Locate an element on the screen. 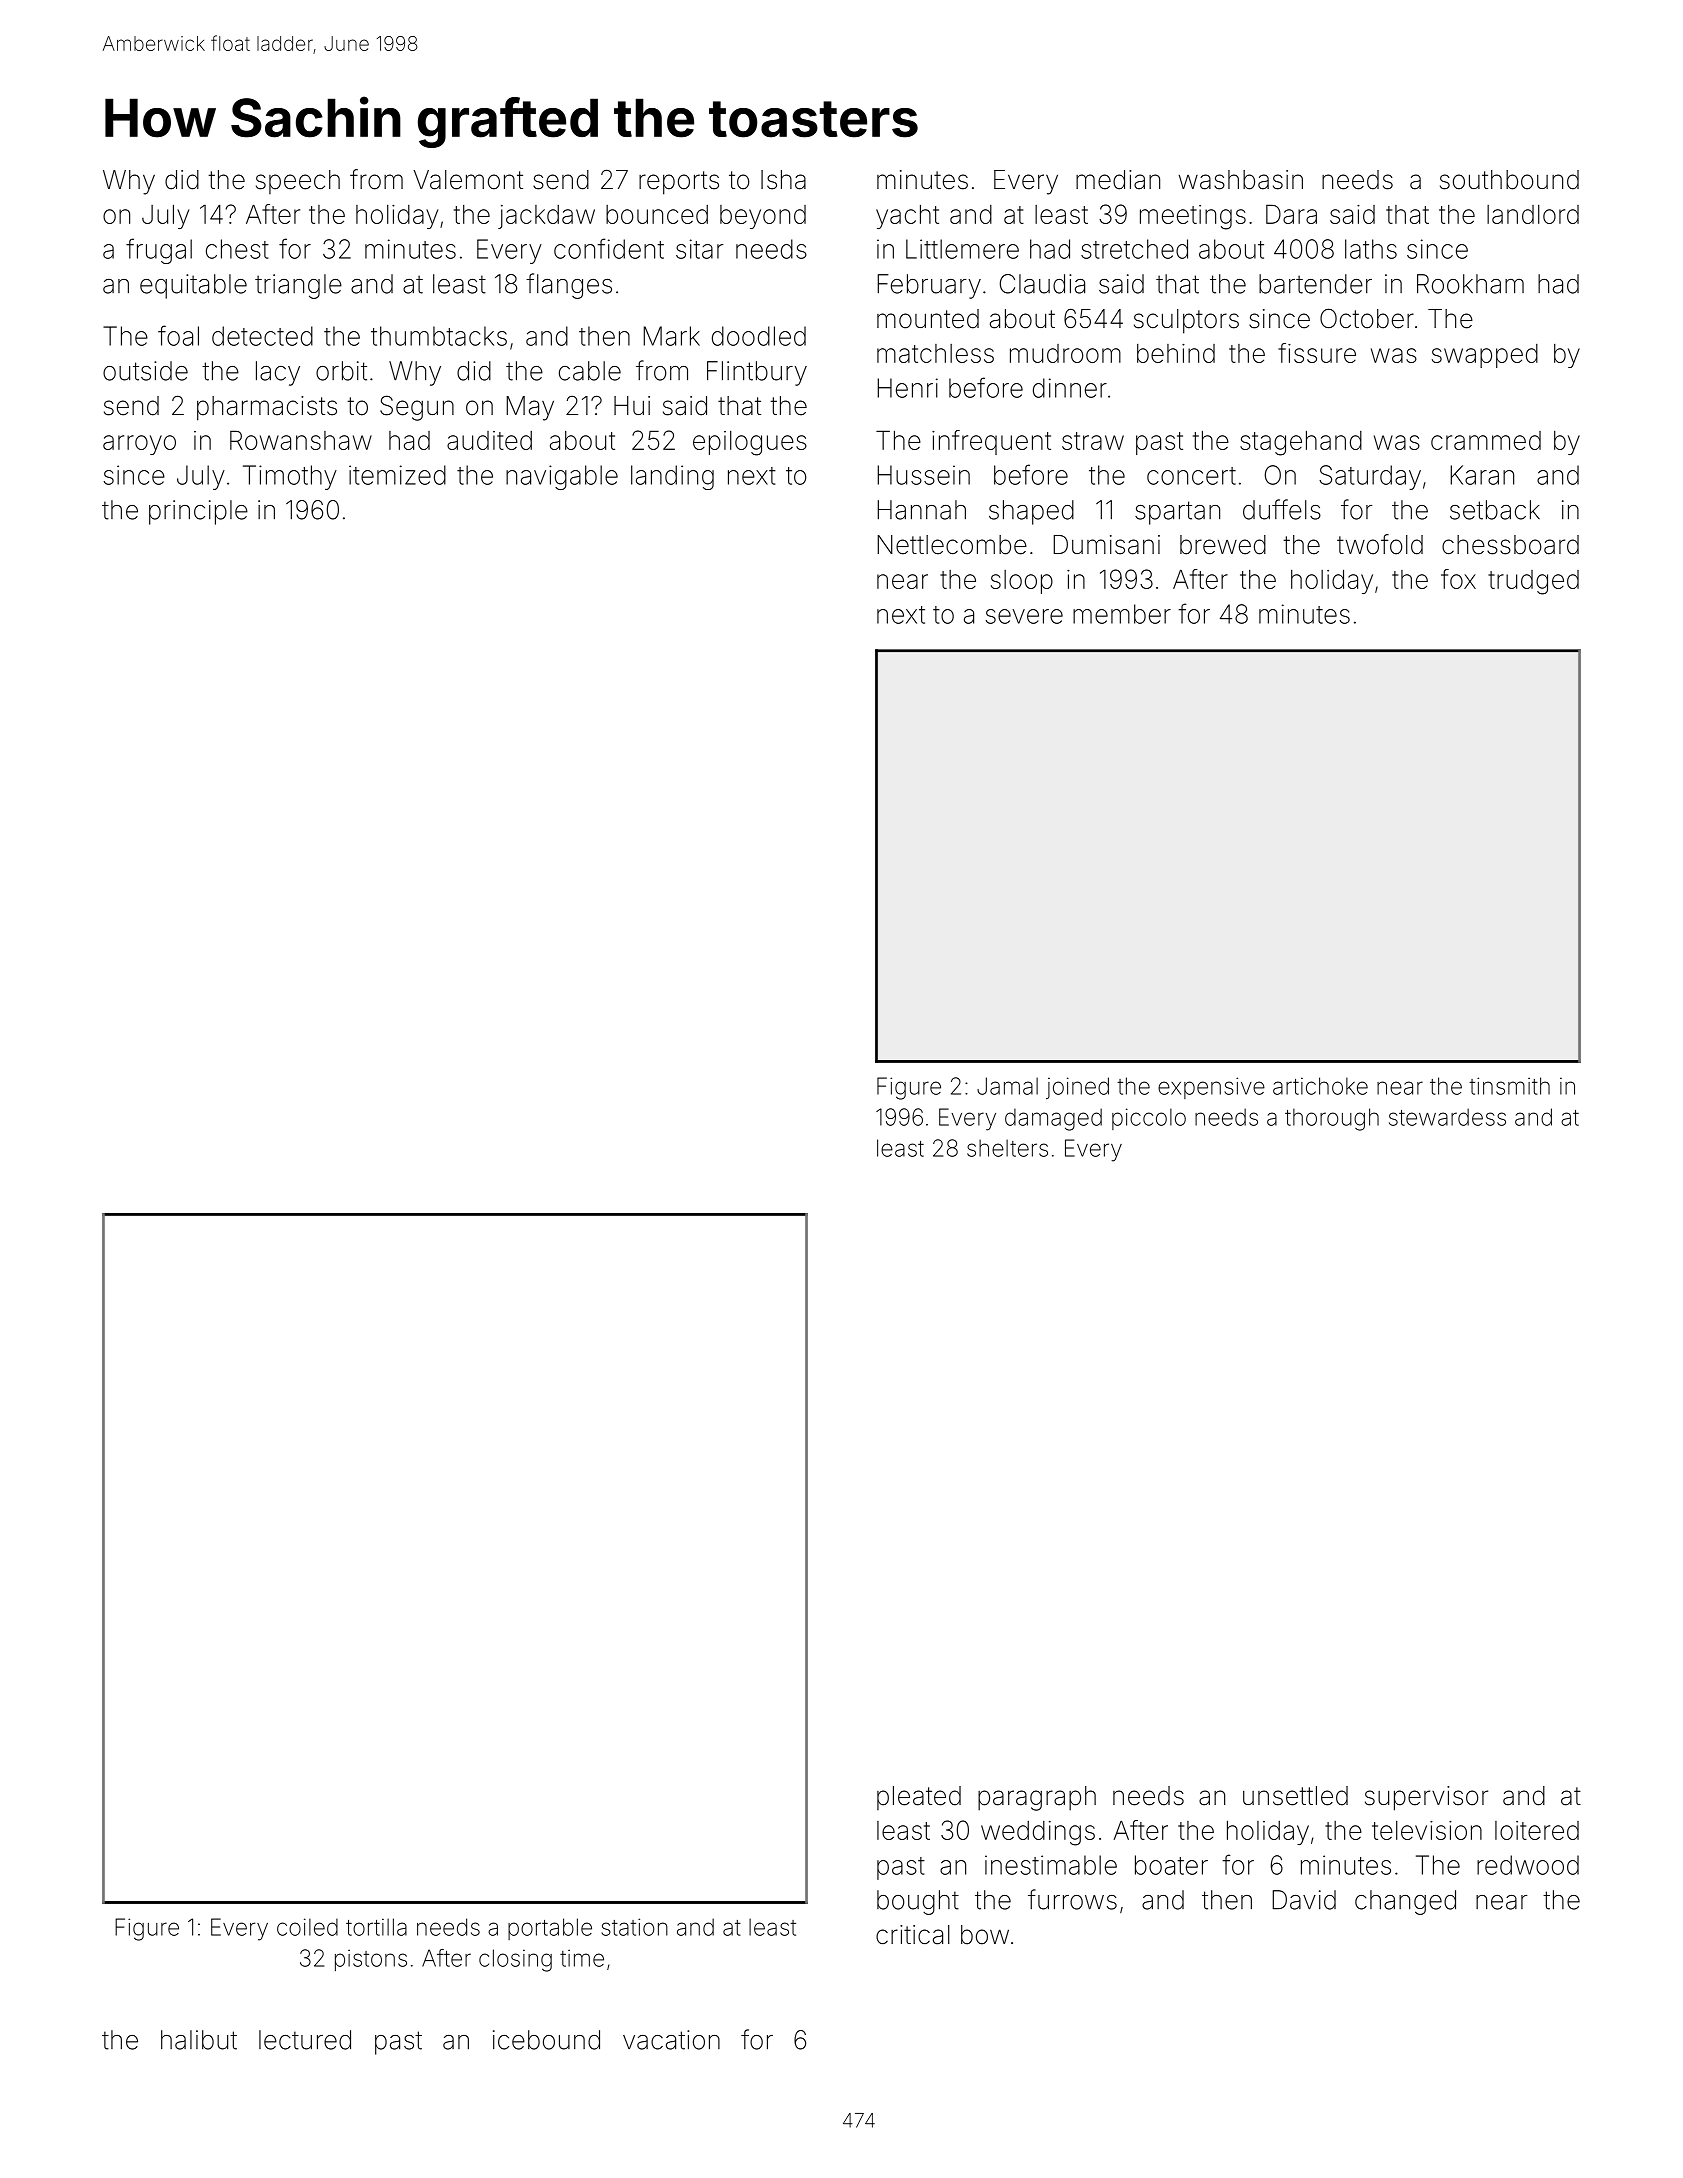  Jamal is located at coordinates (1007, 1086).
